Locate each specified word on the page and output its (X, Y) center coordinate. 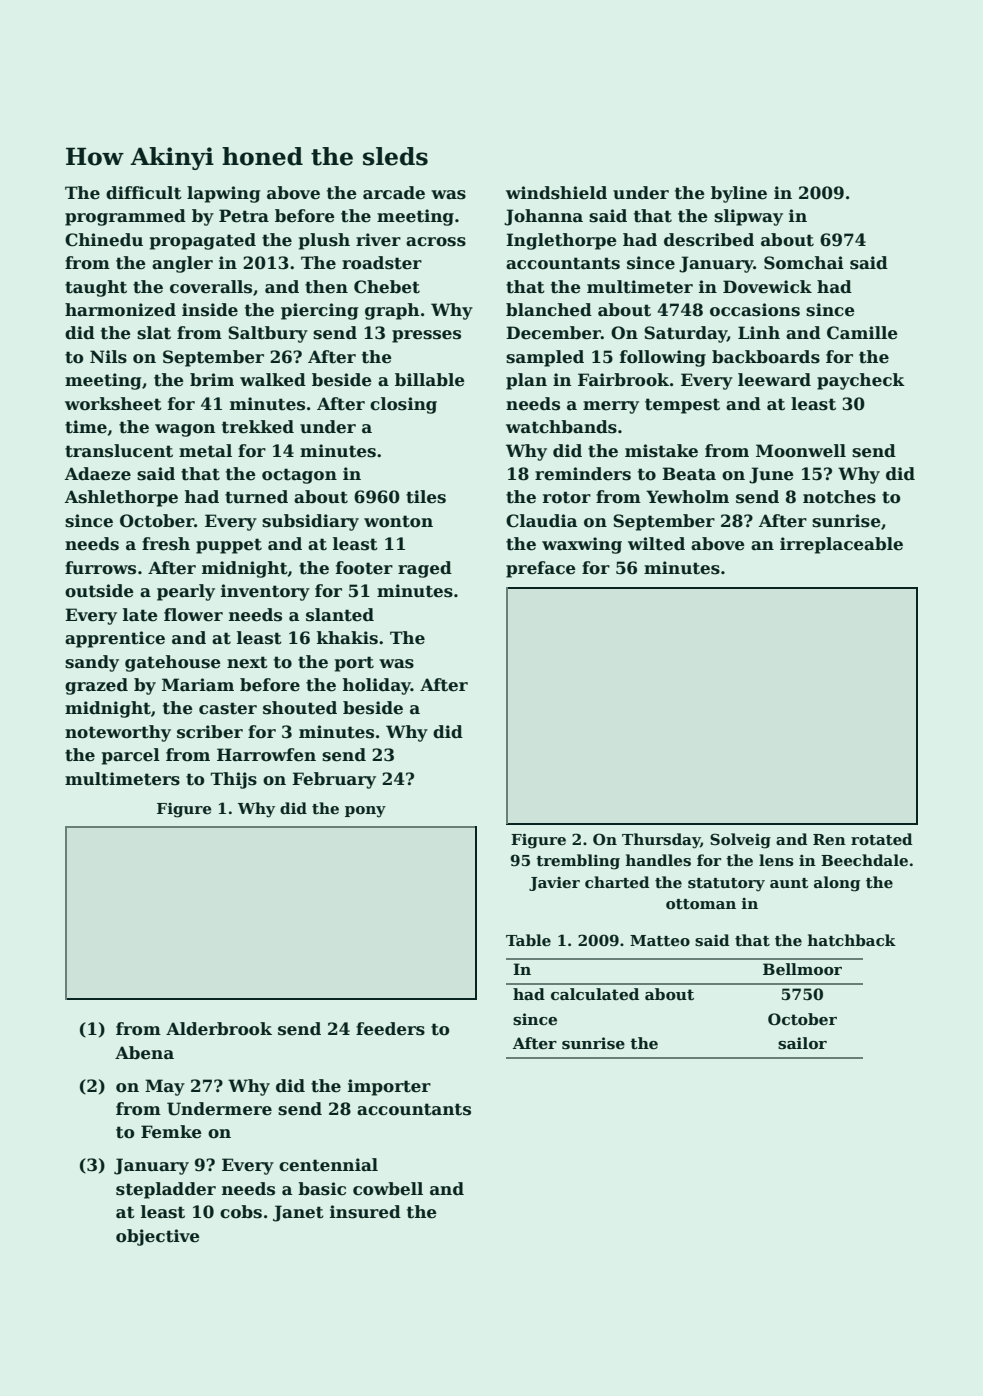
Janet (298, 1213)
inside (210, 310)
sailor (802, 1043)
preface (541, 569)
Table (528, 940)
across (436, 242)
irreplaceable (841, 545)
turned (256, 497)
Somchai (804, 263)
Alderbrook (219, 1029)
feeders (390, 1029)
